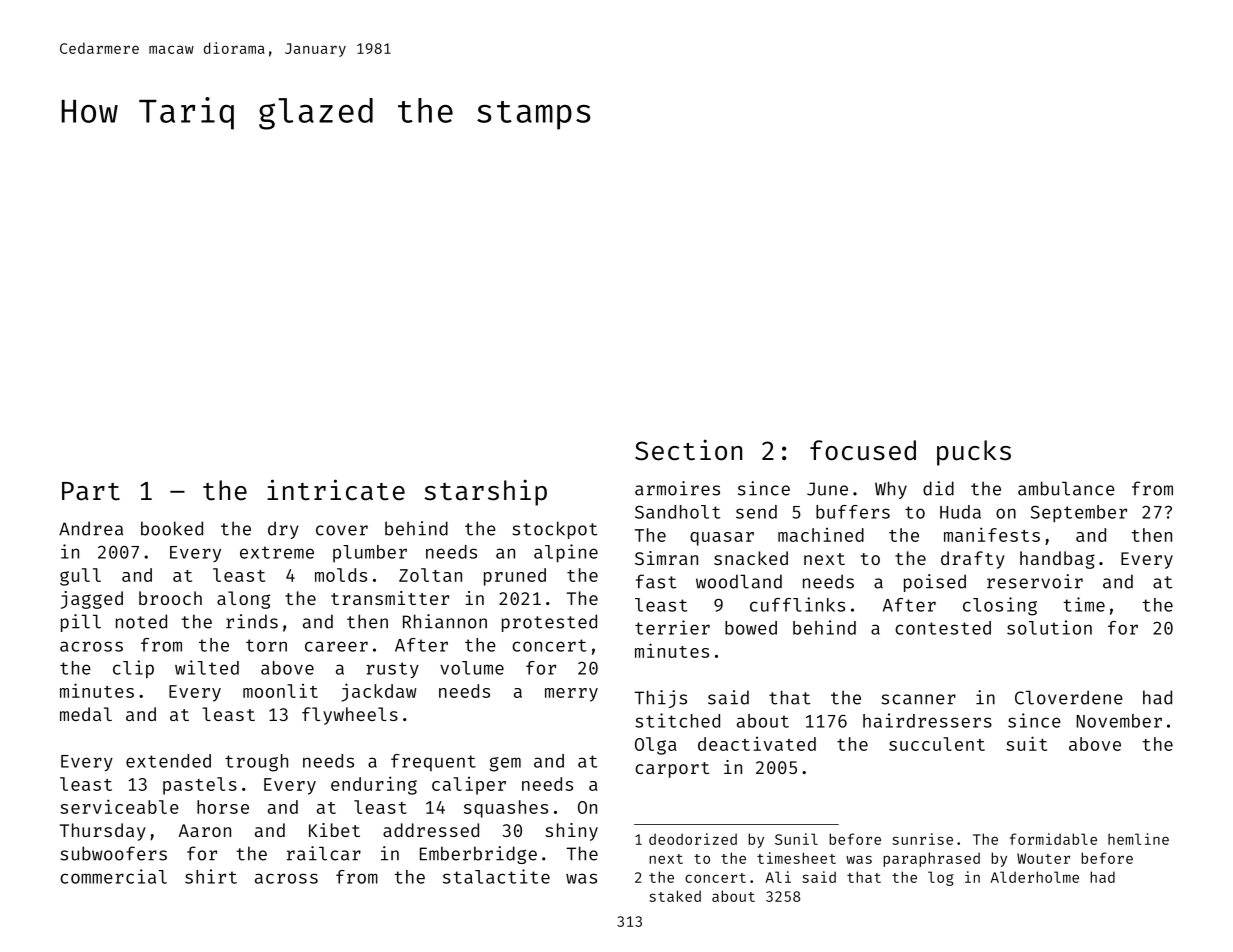 The height and width of the document is (952, 1233). I want to click on Emberbridge, so click(478, 855).
